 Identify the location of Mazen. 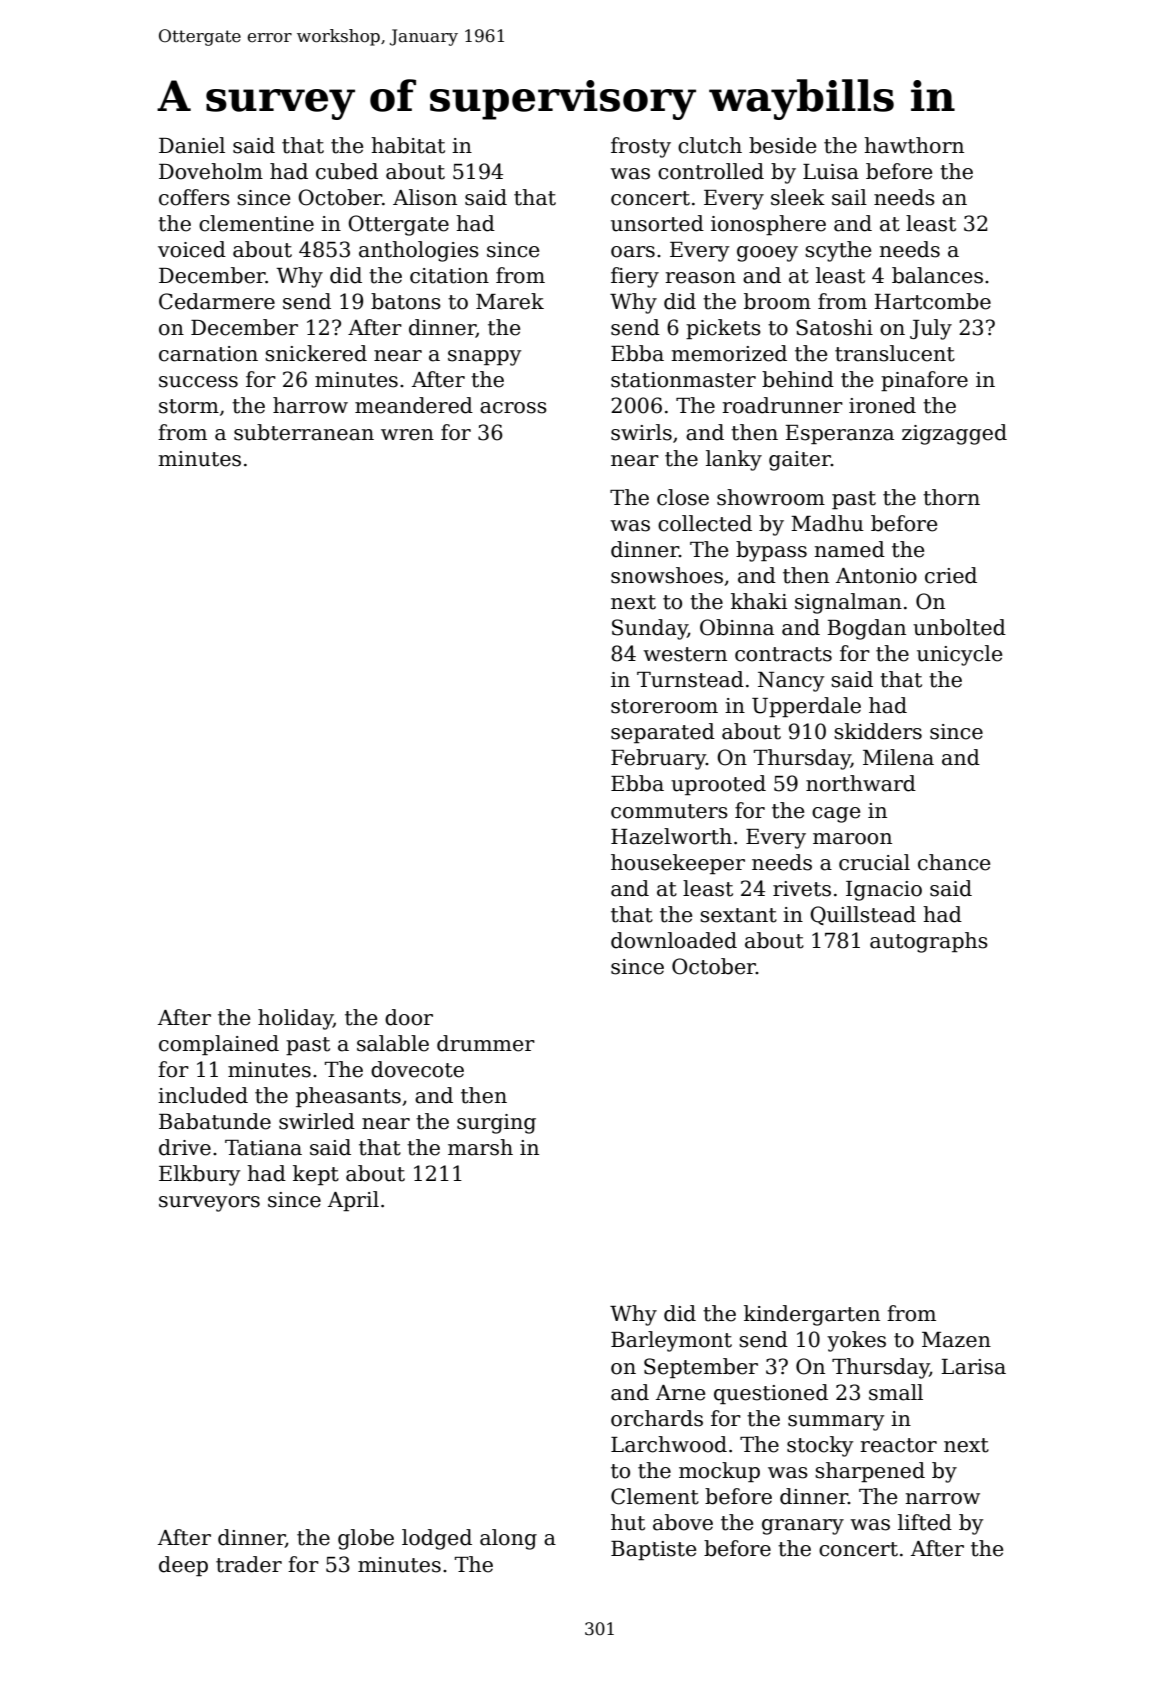
(956, 1340).
